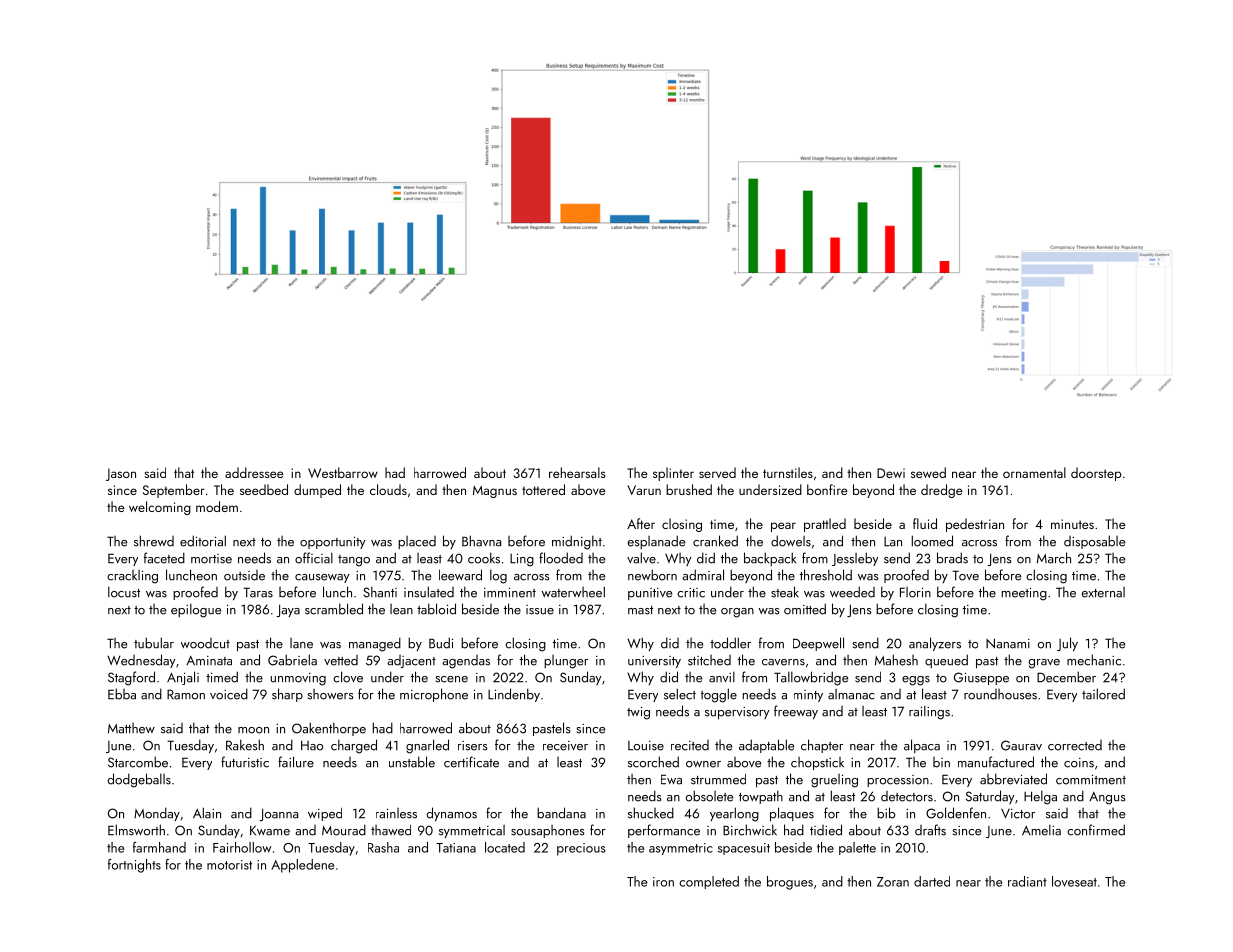 The height and width of the page is (952, 1233). Describe the element at coordinates (791, 541) in the page. I see `dowels` at that location.
